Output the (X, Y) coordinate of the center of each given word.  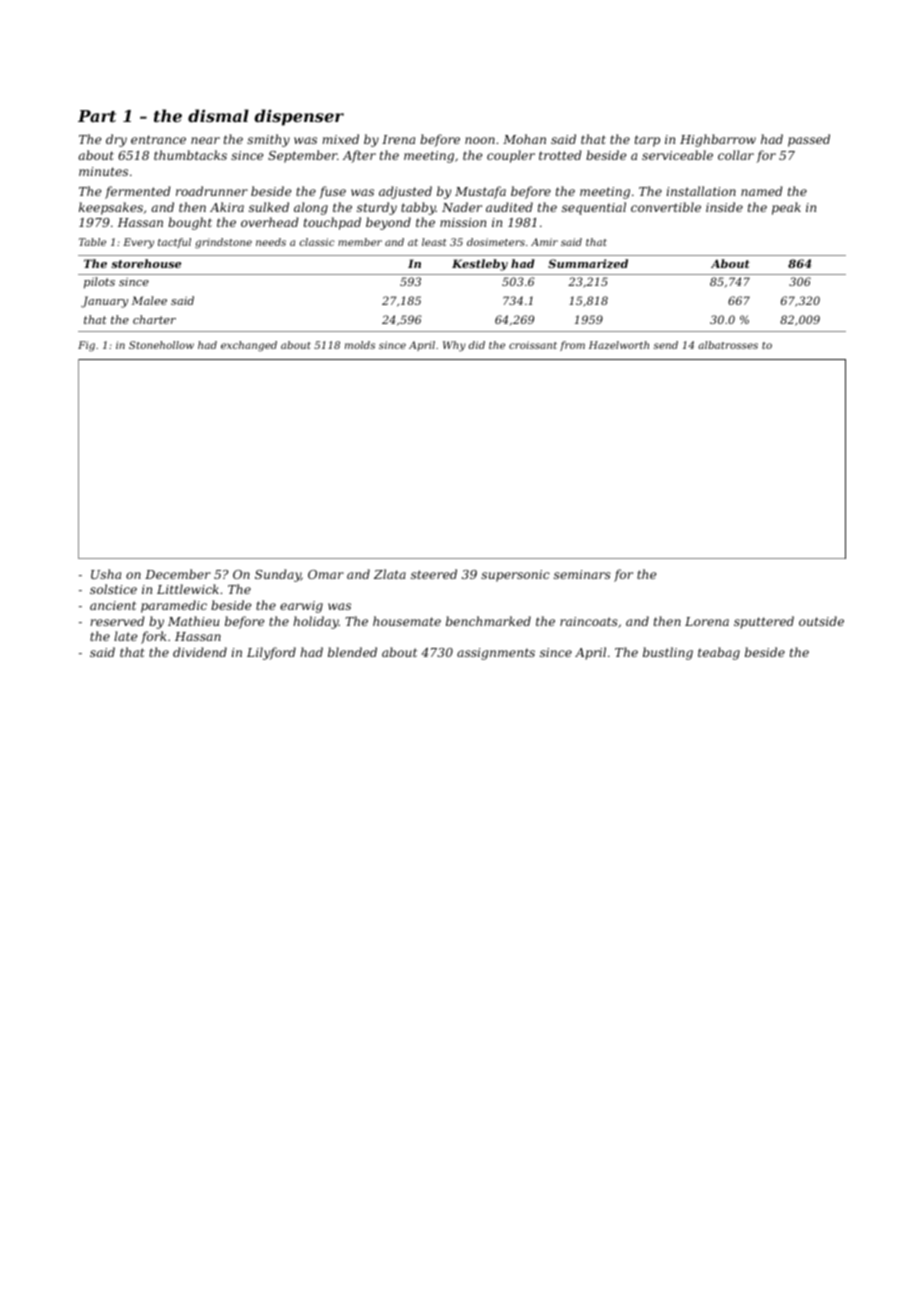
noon (480, 140)
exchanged (249, 346)
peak (786, 208)
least (434, 242)
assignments (496, 654)
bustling (668, 653)
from (572, 346)
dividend (200, 652)
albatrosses (728, 345)
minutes (103, 171)
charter (154, 319)
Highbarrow (718, 140)
